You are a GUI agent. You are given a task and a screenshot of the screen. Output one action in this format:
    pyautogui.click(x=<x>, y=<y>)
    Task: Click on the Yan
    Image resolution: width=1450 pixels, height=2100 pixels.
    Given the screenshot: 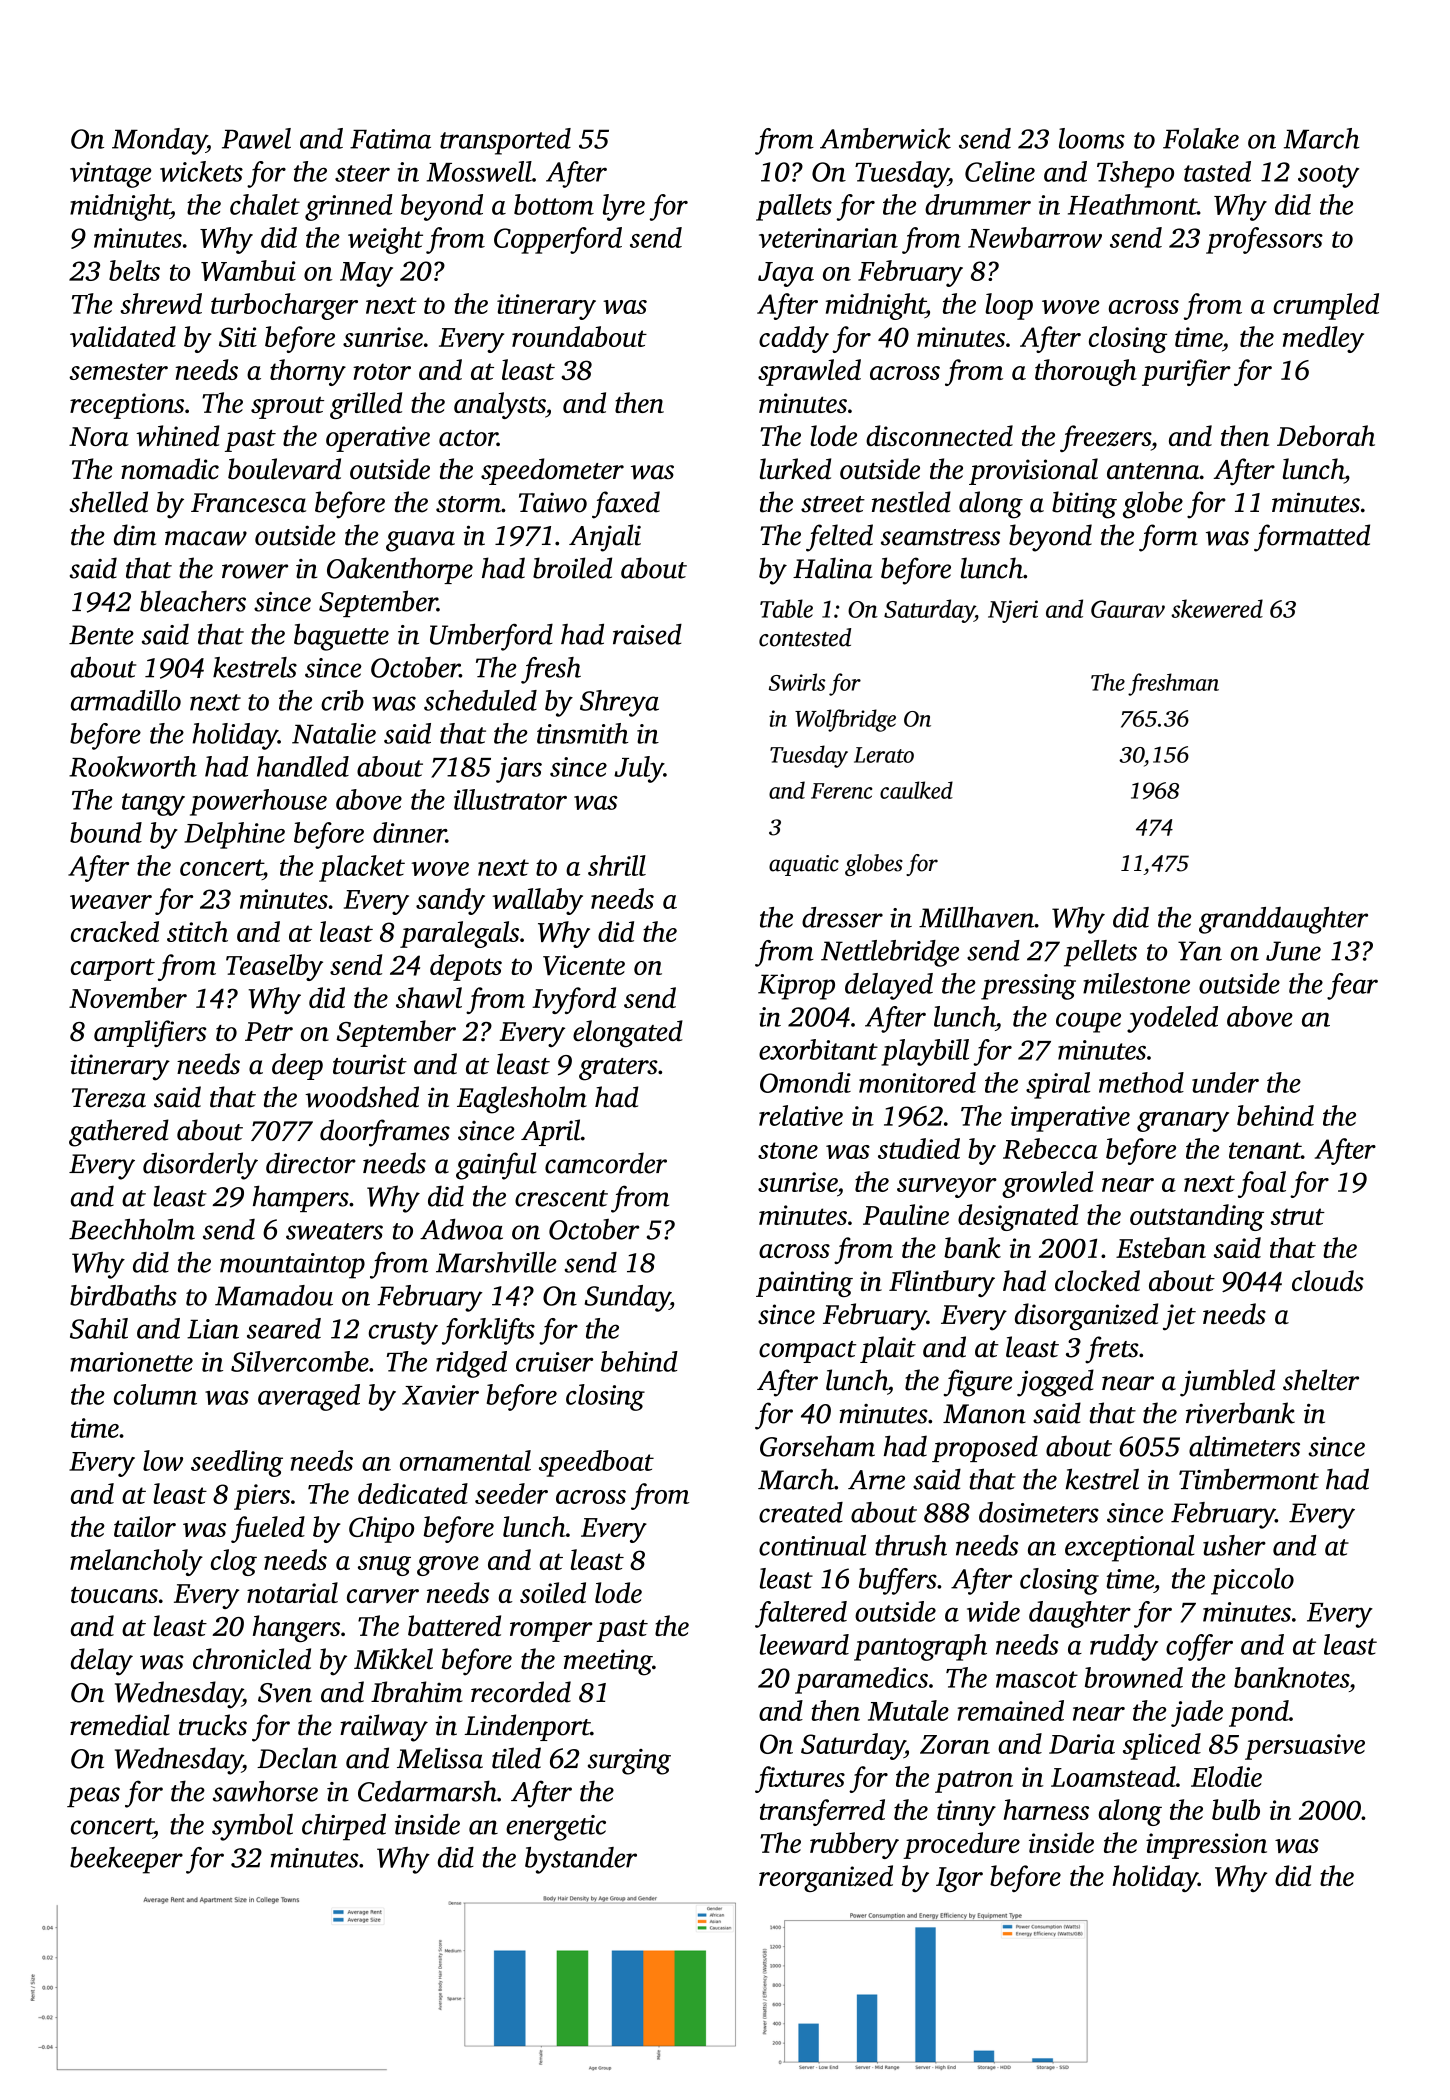 What is the action you would take?
    pyautogui.click(x=1200, y=951)
